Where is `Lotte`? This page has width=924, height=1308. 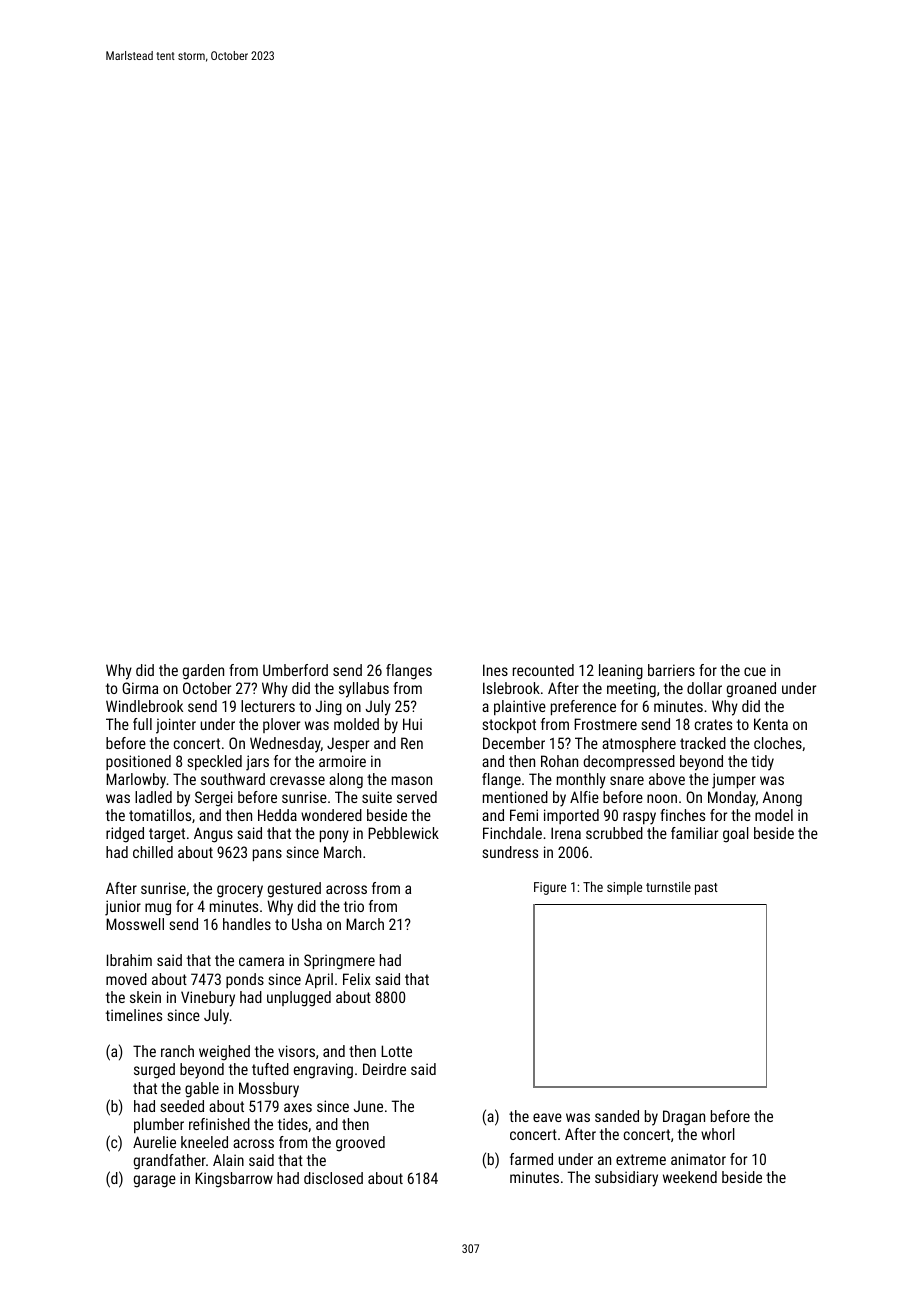
Lotte is located at coordinates (396, 1051).
